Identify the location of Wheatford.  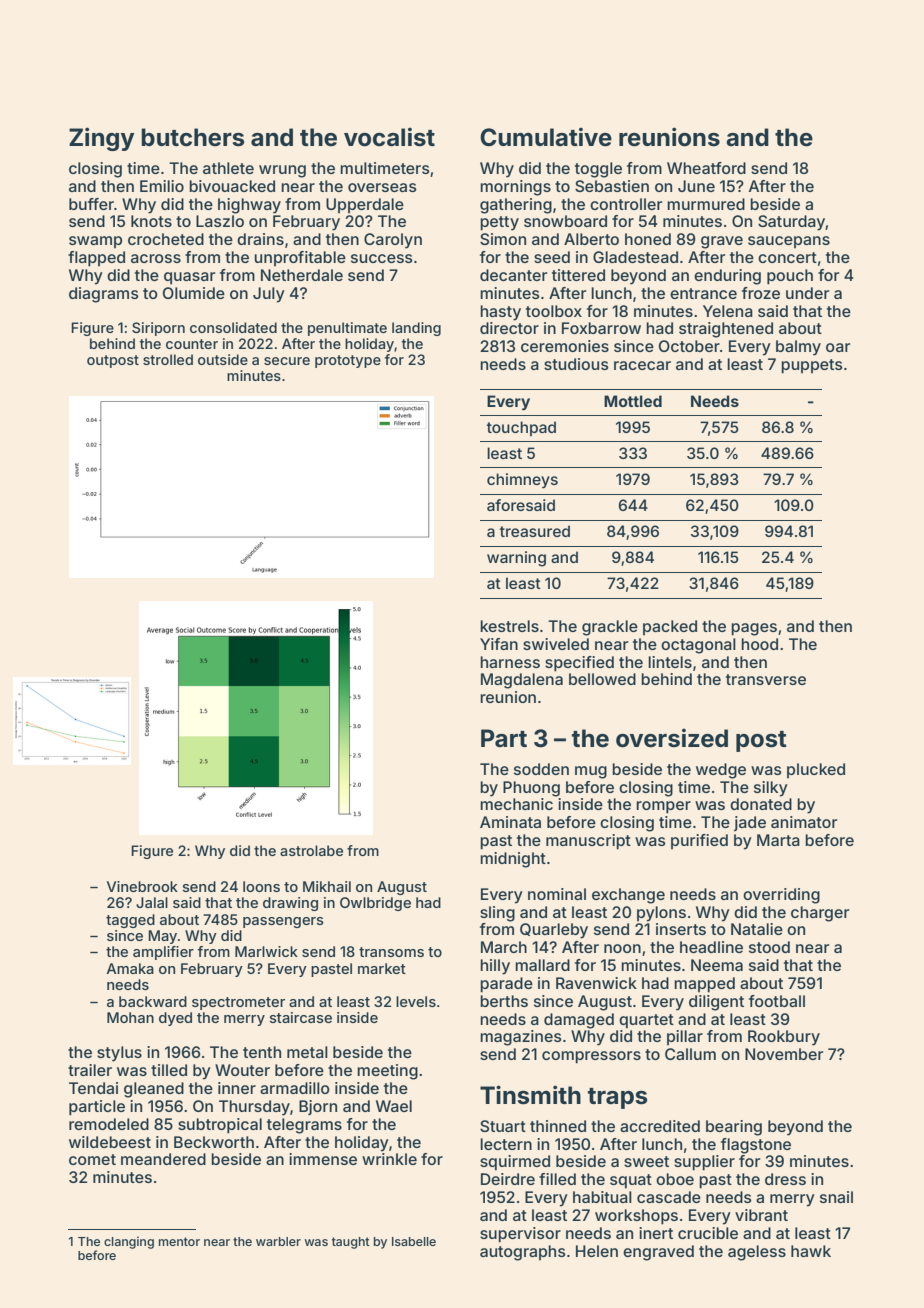
(706, 168).
